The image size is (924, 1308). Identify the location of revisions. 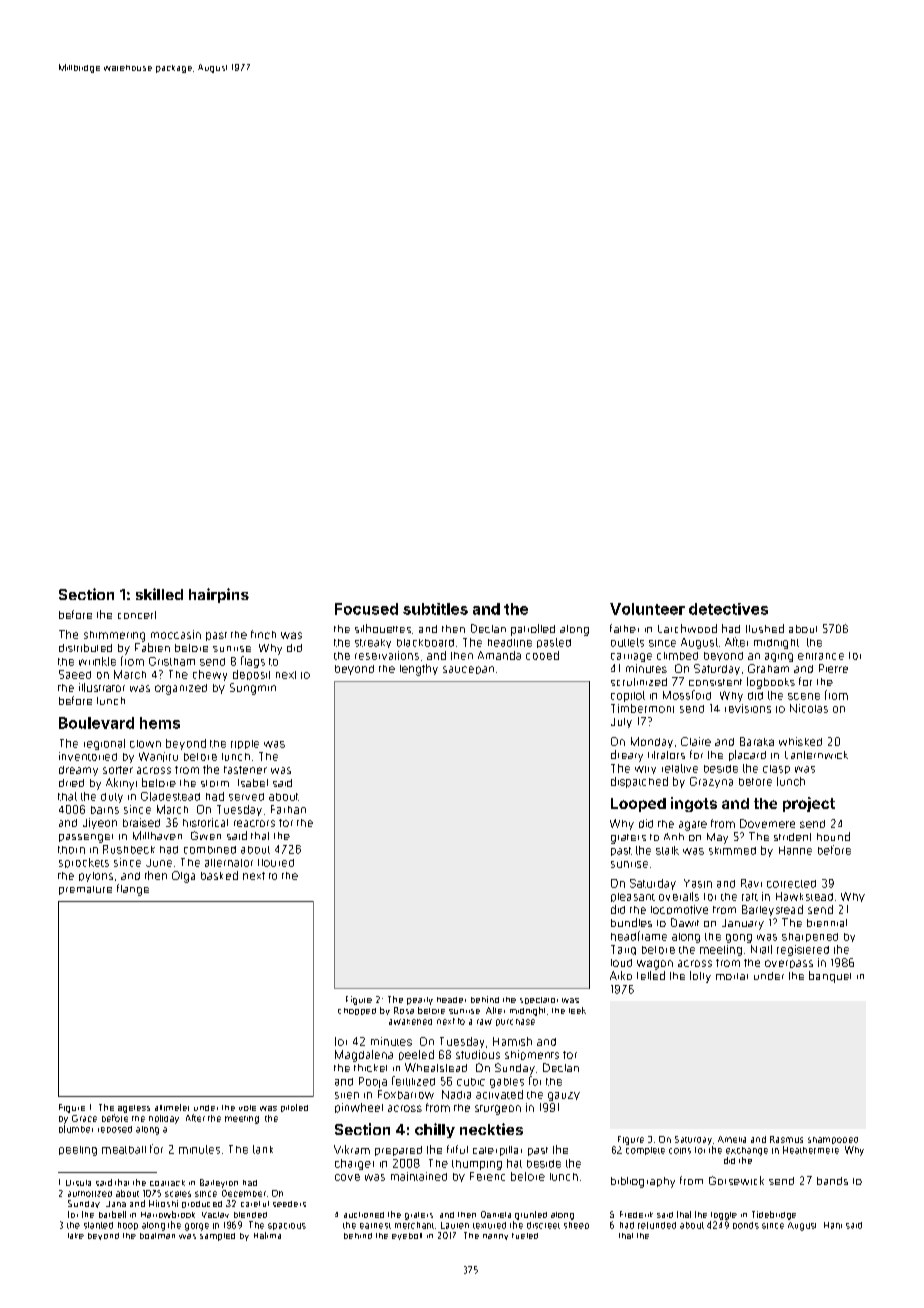
(748, 708).
